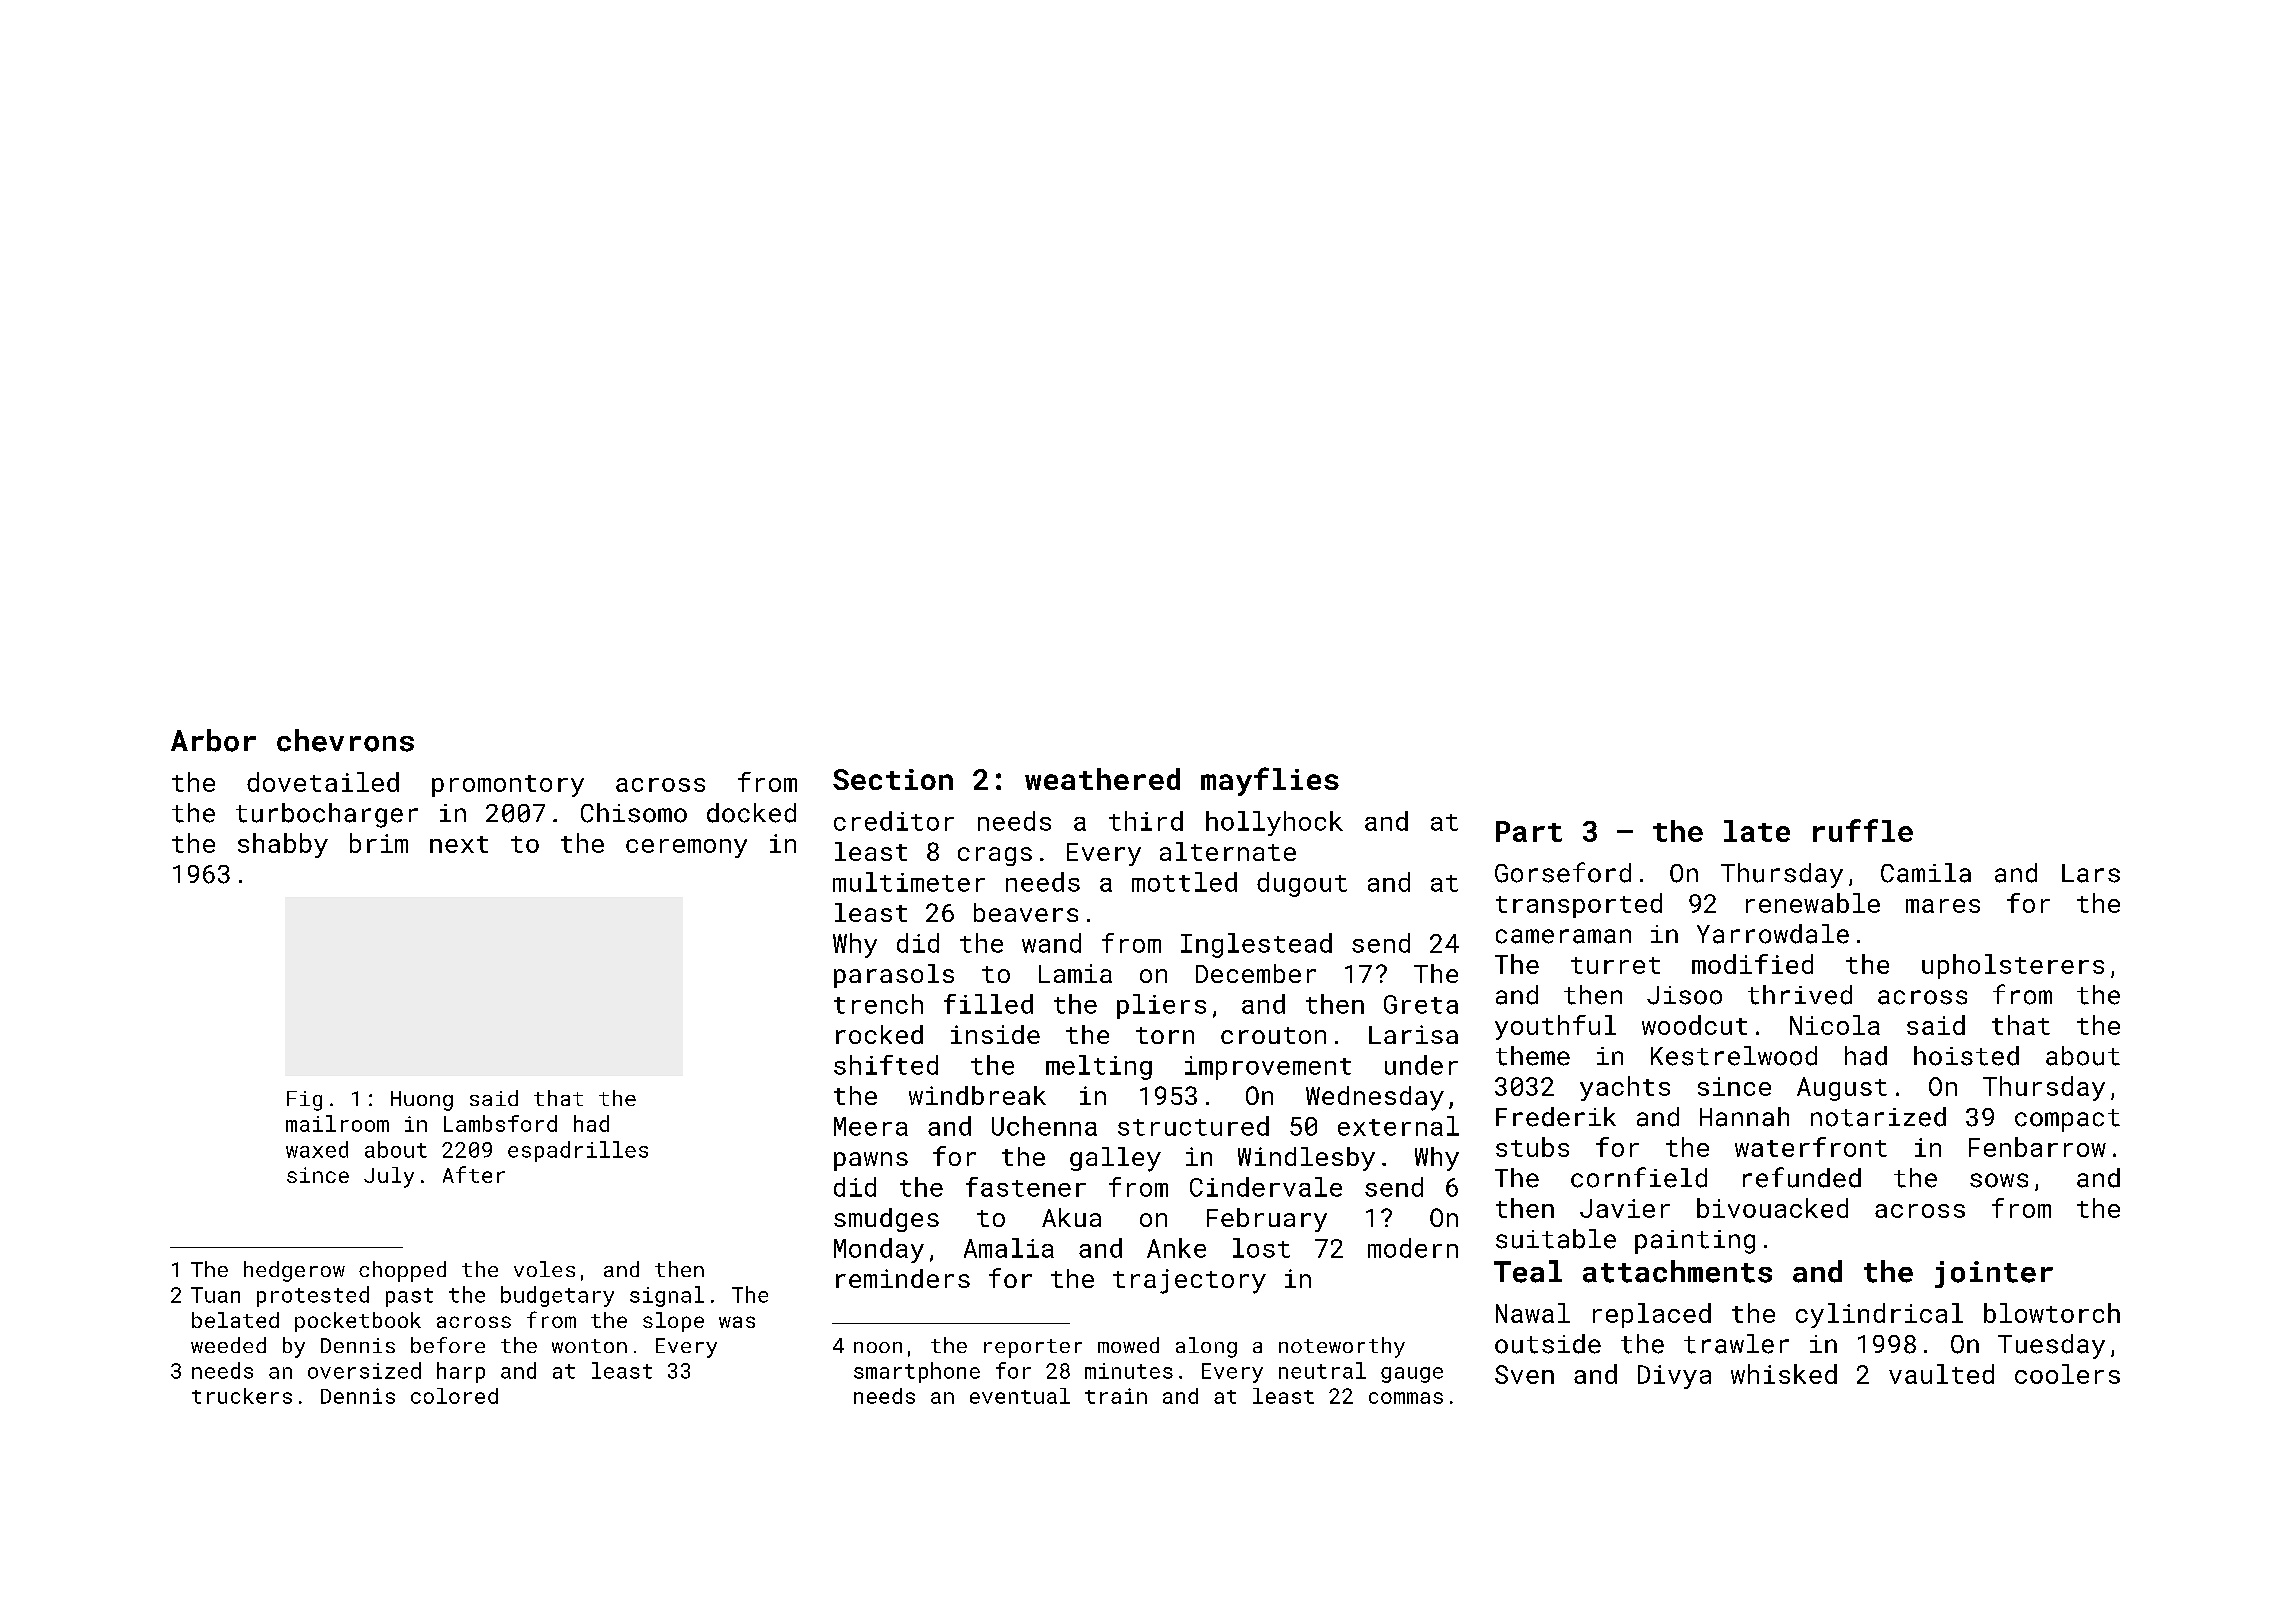  What do you see at coordinates (317, 1149) in the document?
I see `waxed` at bounding box center [317, 1149].
